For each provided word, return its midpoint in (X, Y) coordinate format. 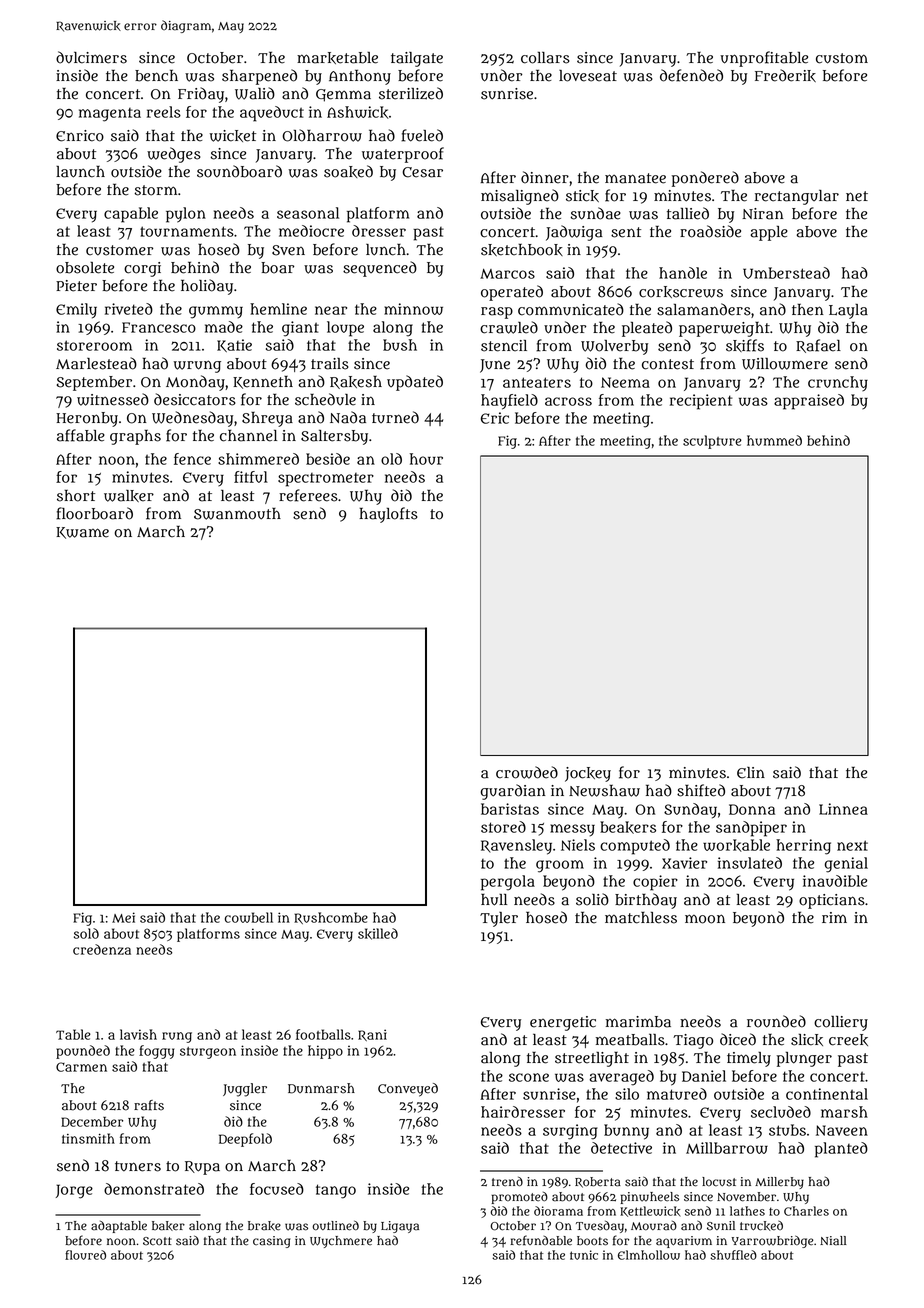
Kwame (82, 533)
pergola (508, 883)
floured (85, 1255)
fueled (422, 135)
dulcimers (91, 57)
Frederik (785, 75)
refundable (541, 1240)
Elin (751, 773)
